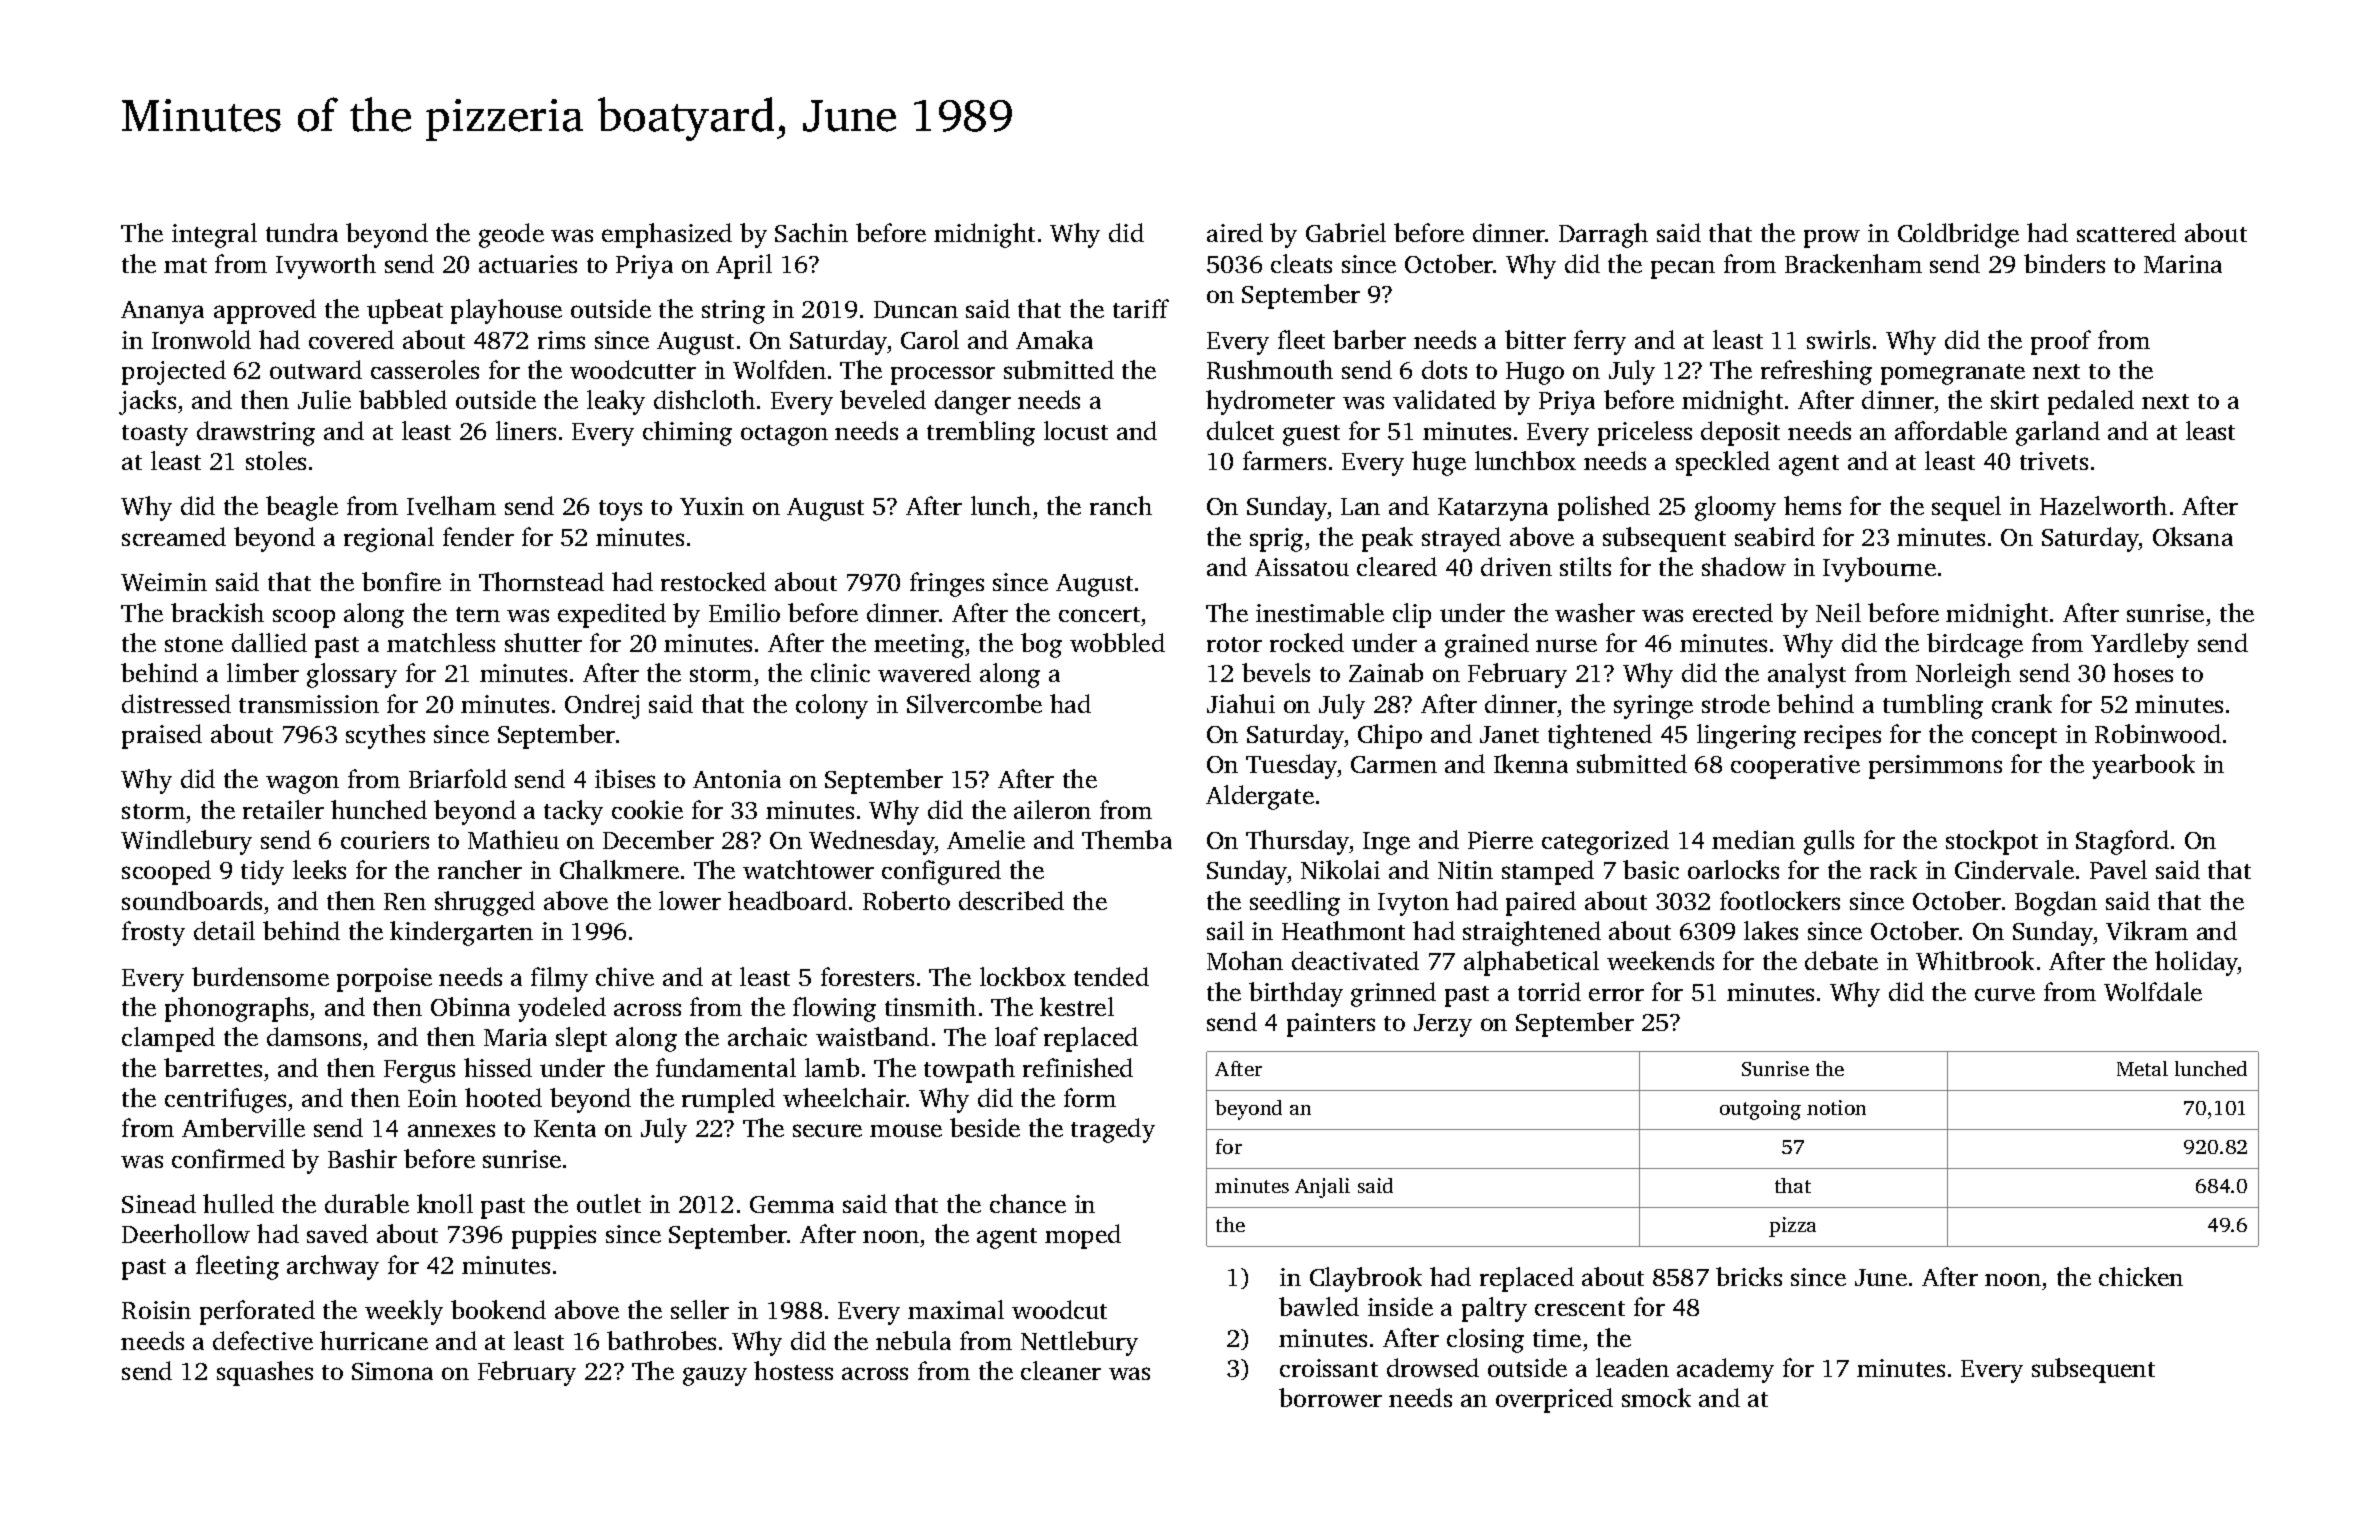 This page has height=1540, width=2380. I want to click on fundamental, so click(726, 1067).
